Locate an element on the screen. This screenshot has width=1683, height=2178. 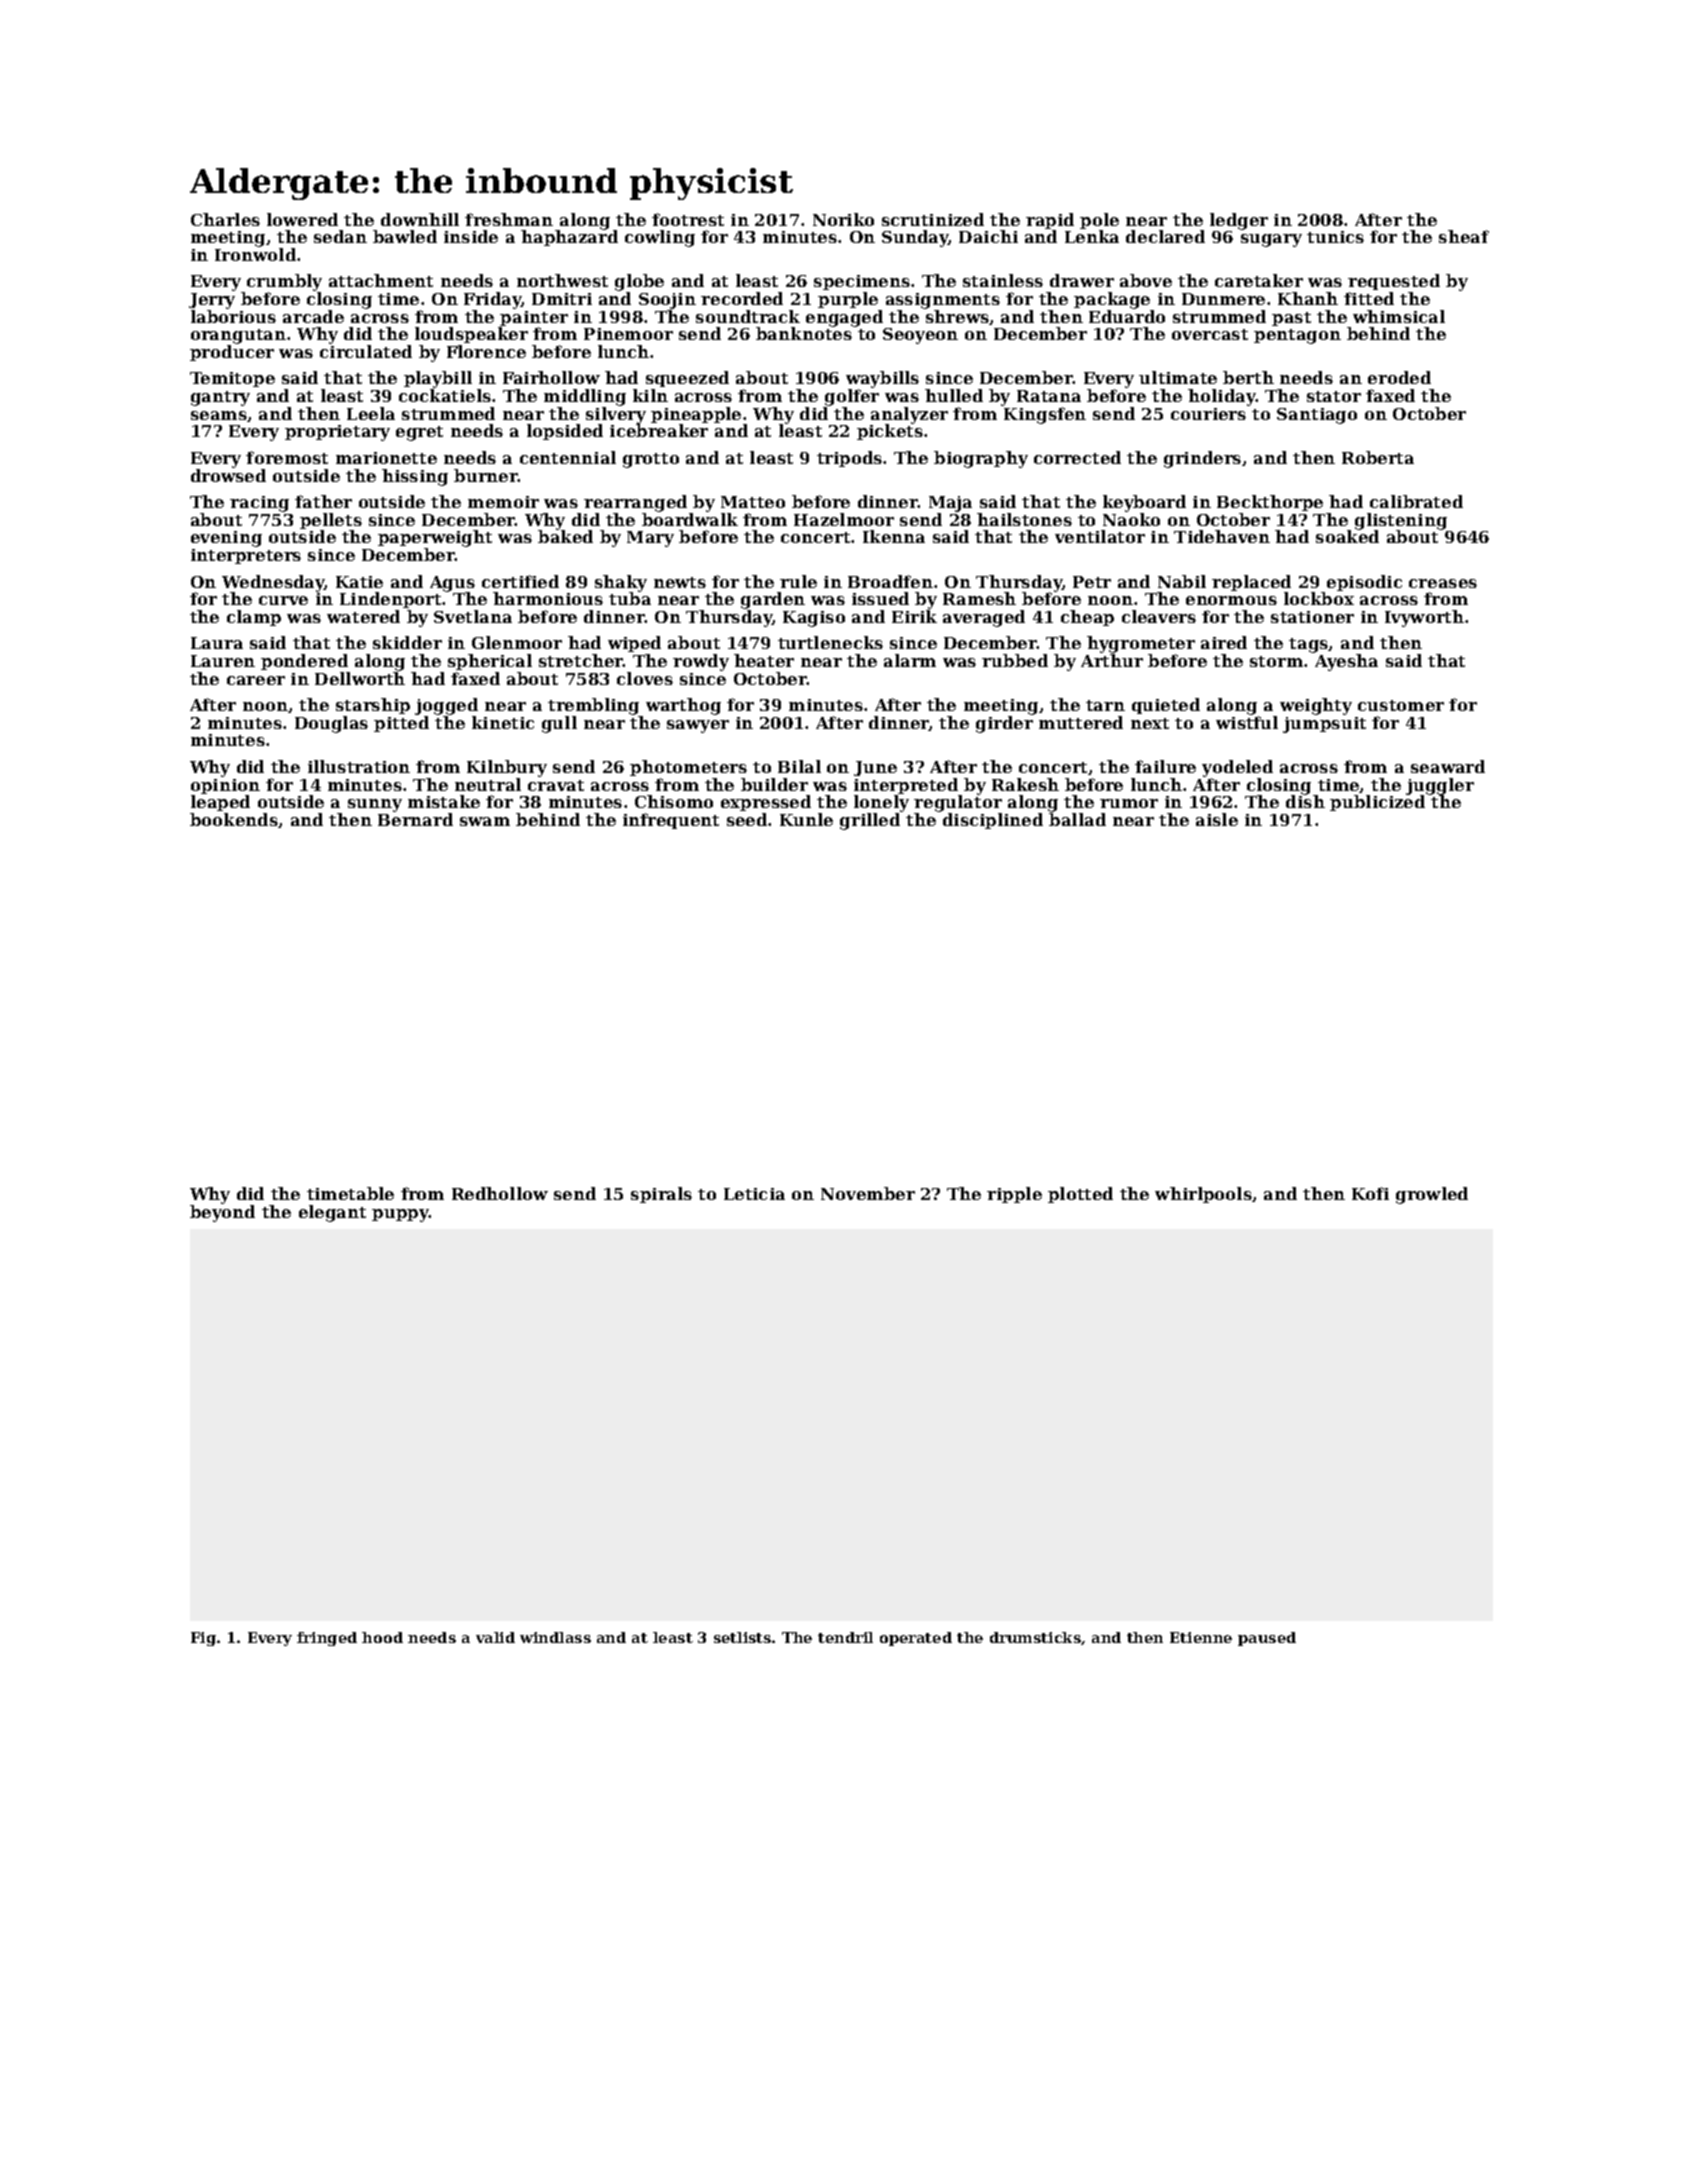
bookends is located at coordinates (234, 819).
